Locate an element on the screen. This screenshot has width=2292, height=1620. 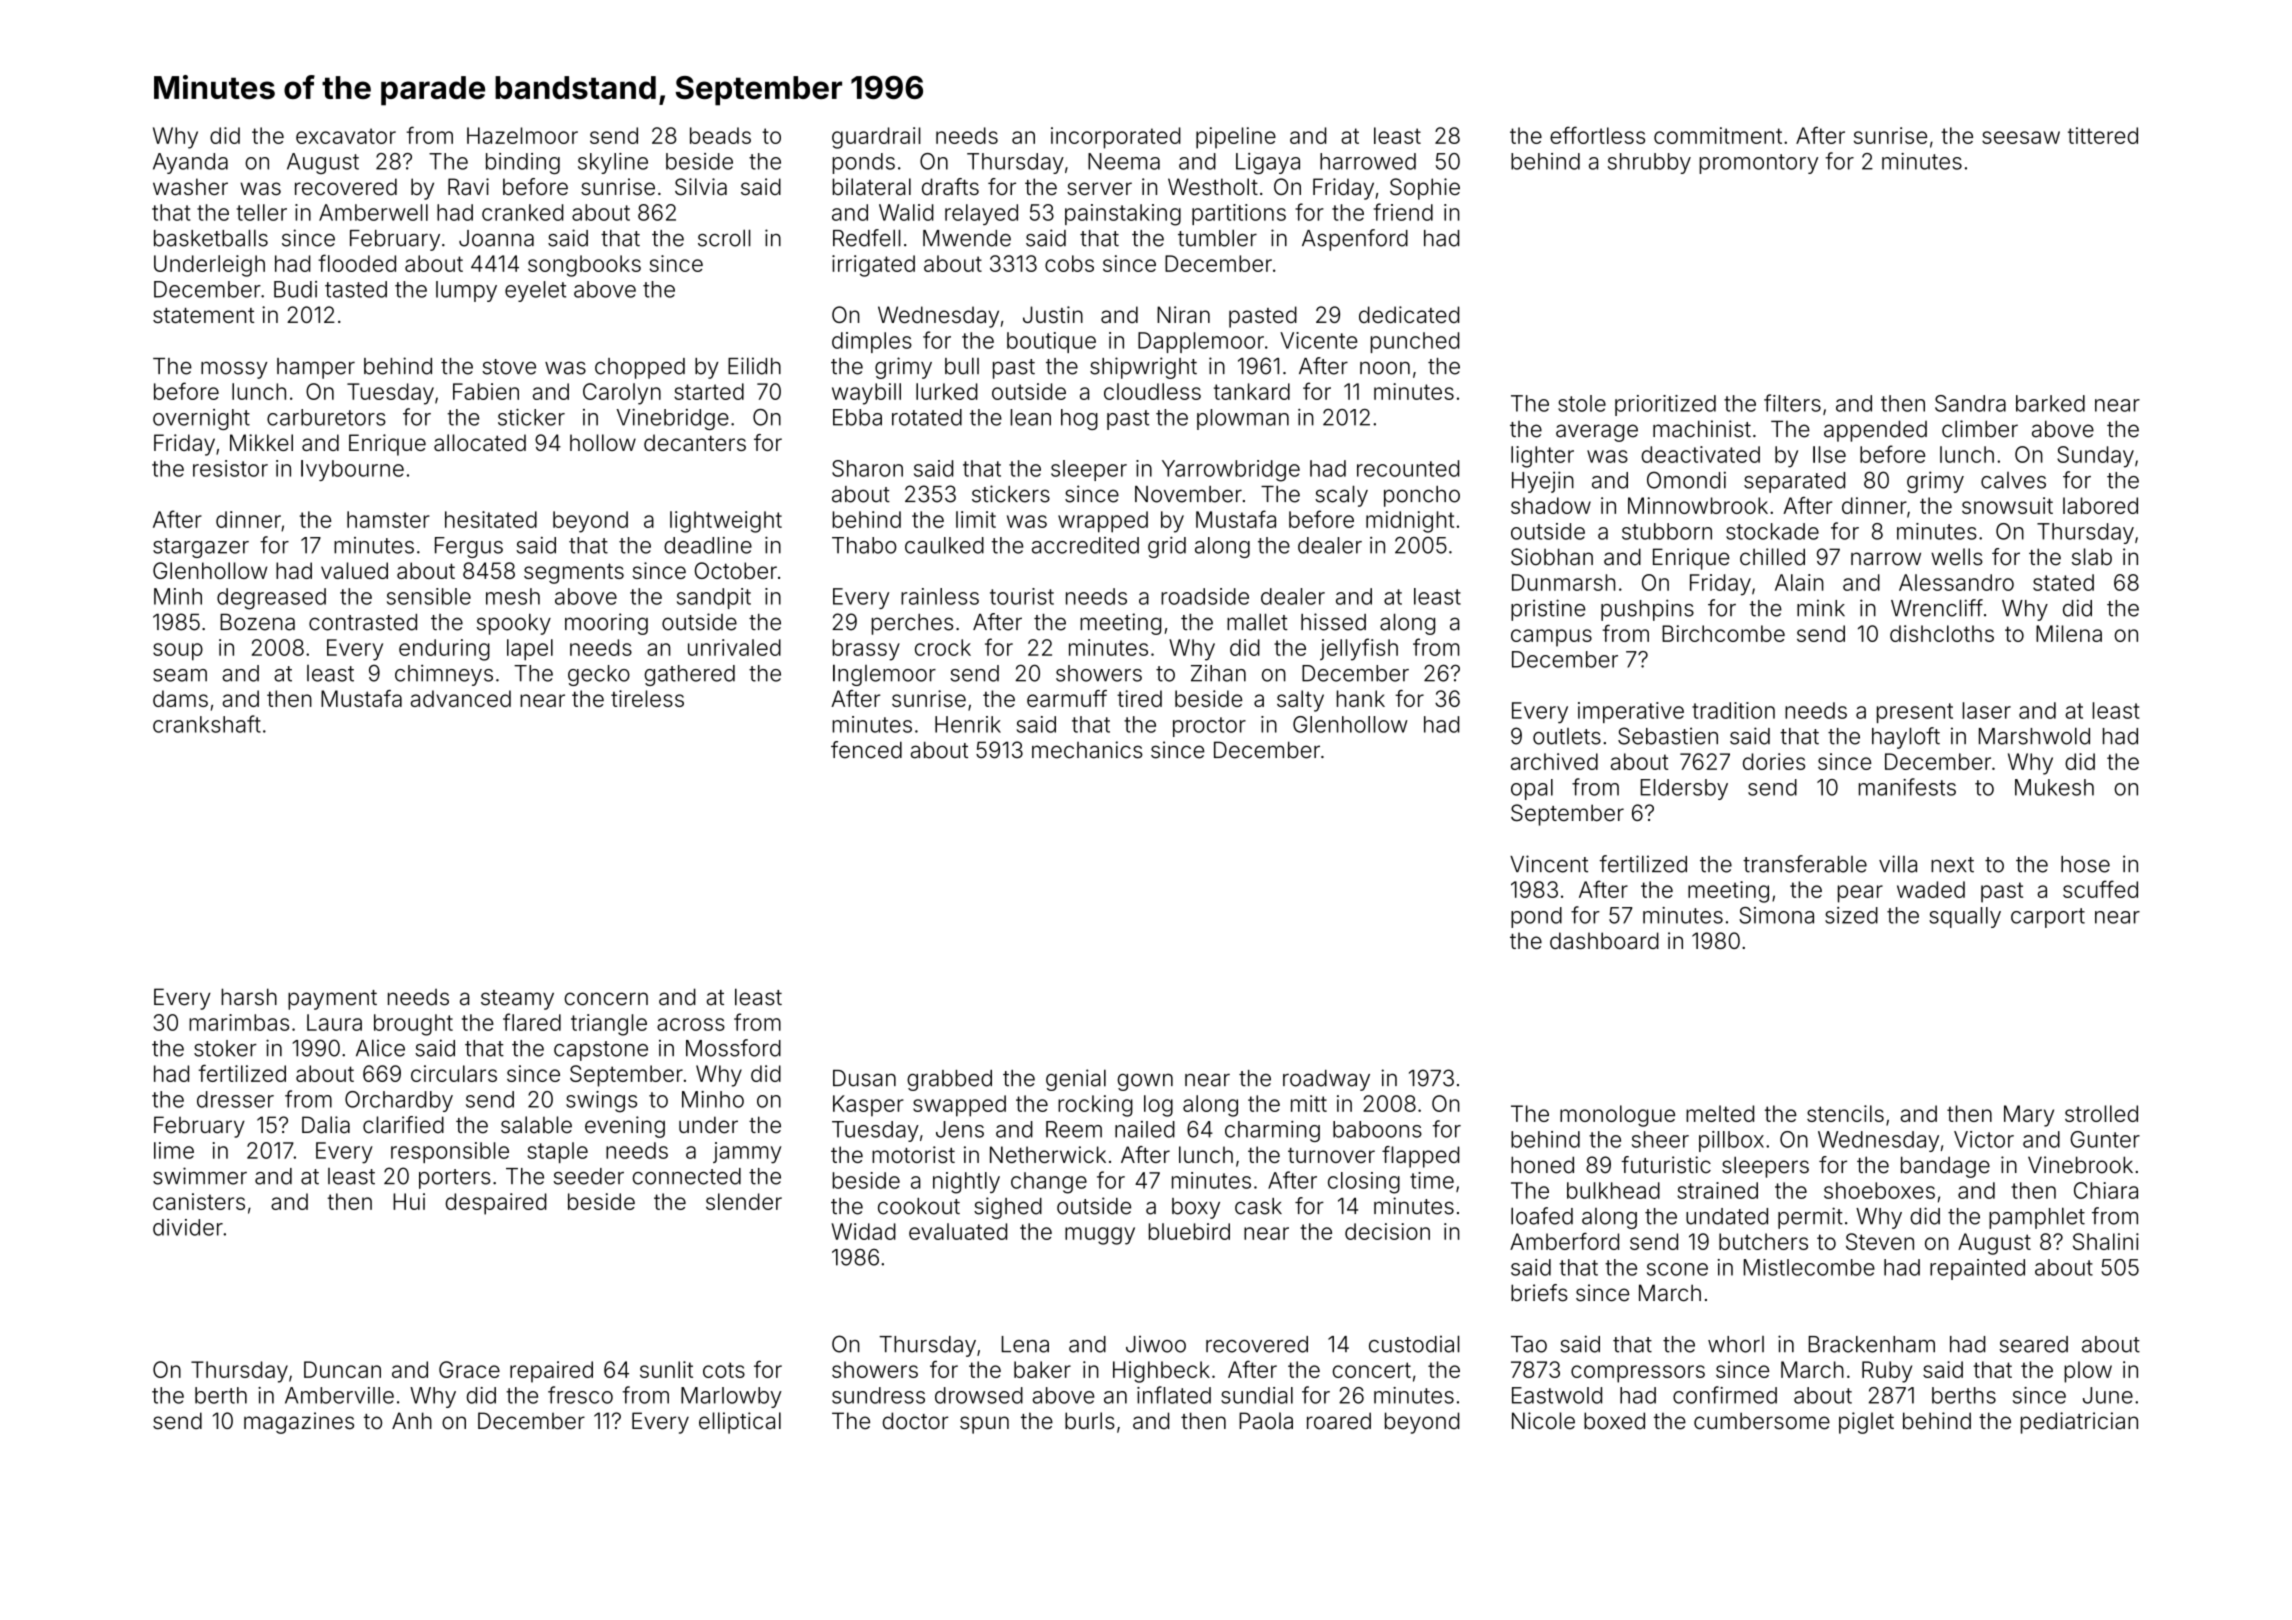
divider is located at coordinates (188, 1227).
